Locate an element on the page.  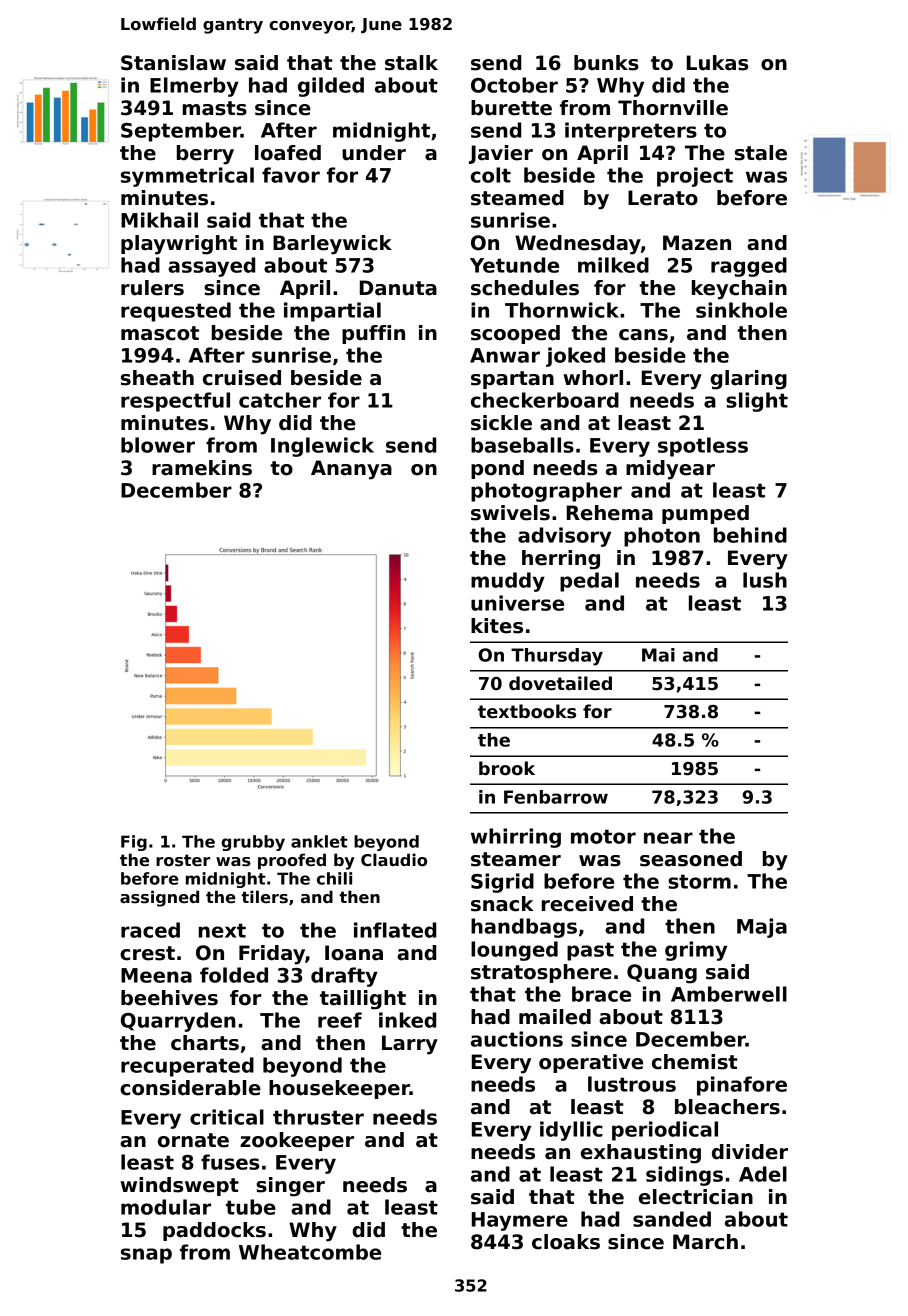
glaring is located at coordinates (748, 380).
